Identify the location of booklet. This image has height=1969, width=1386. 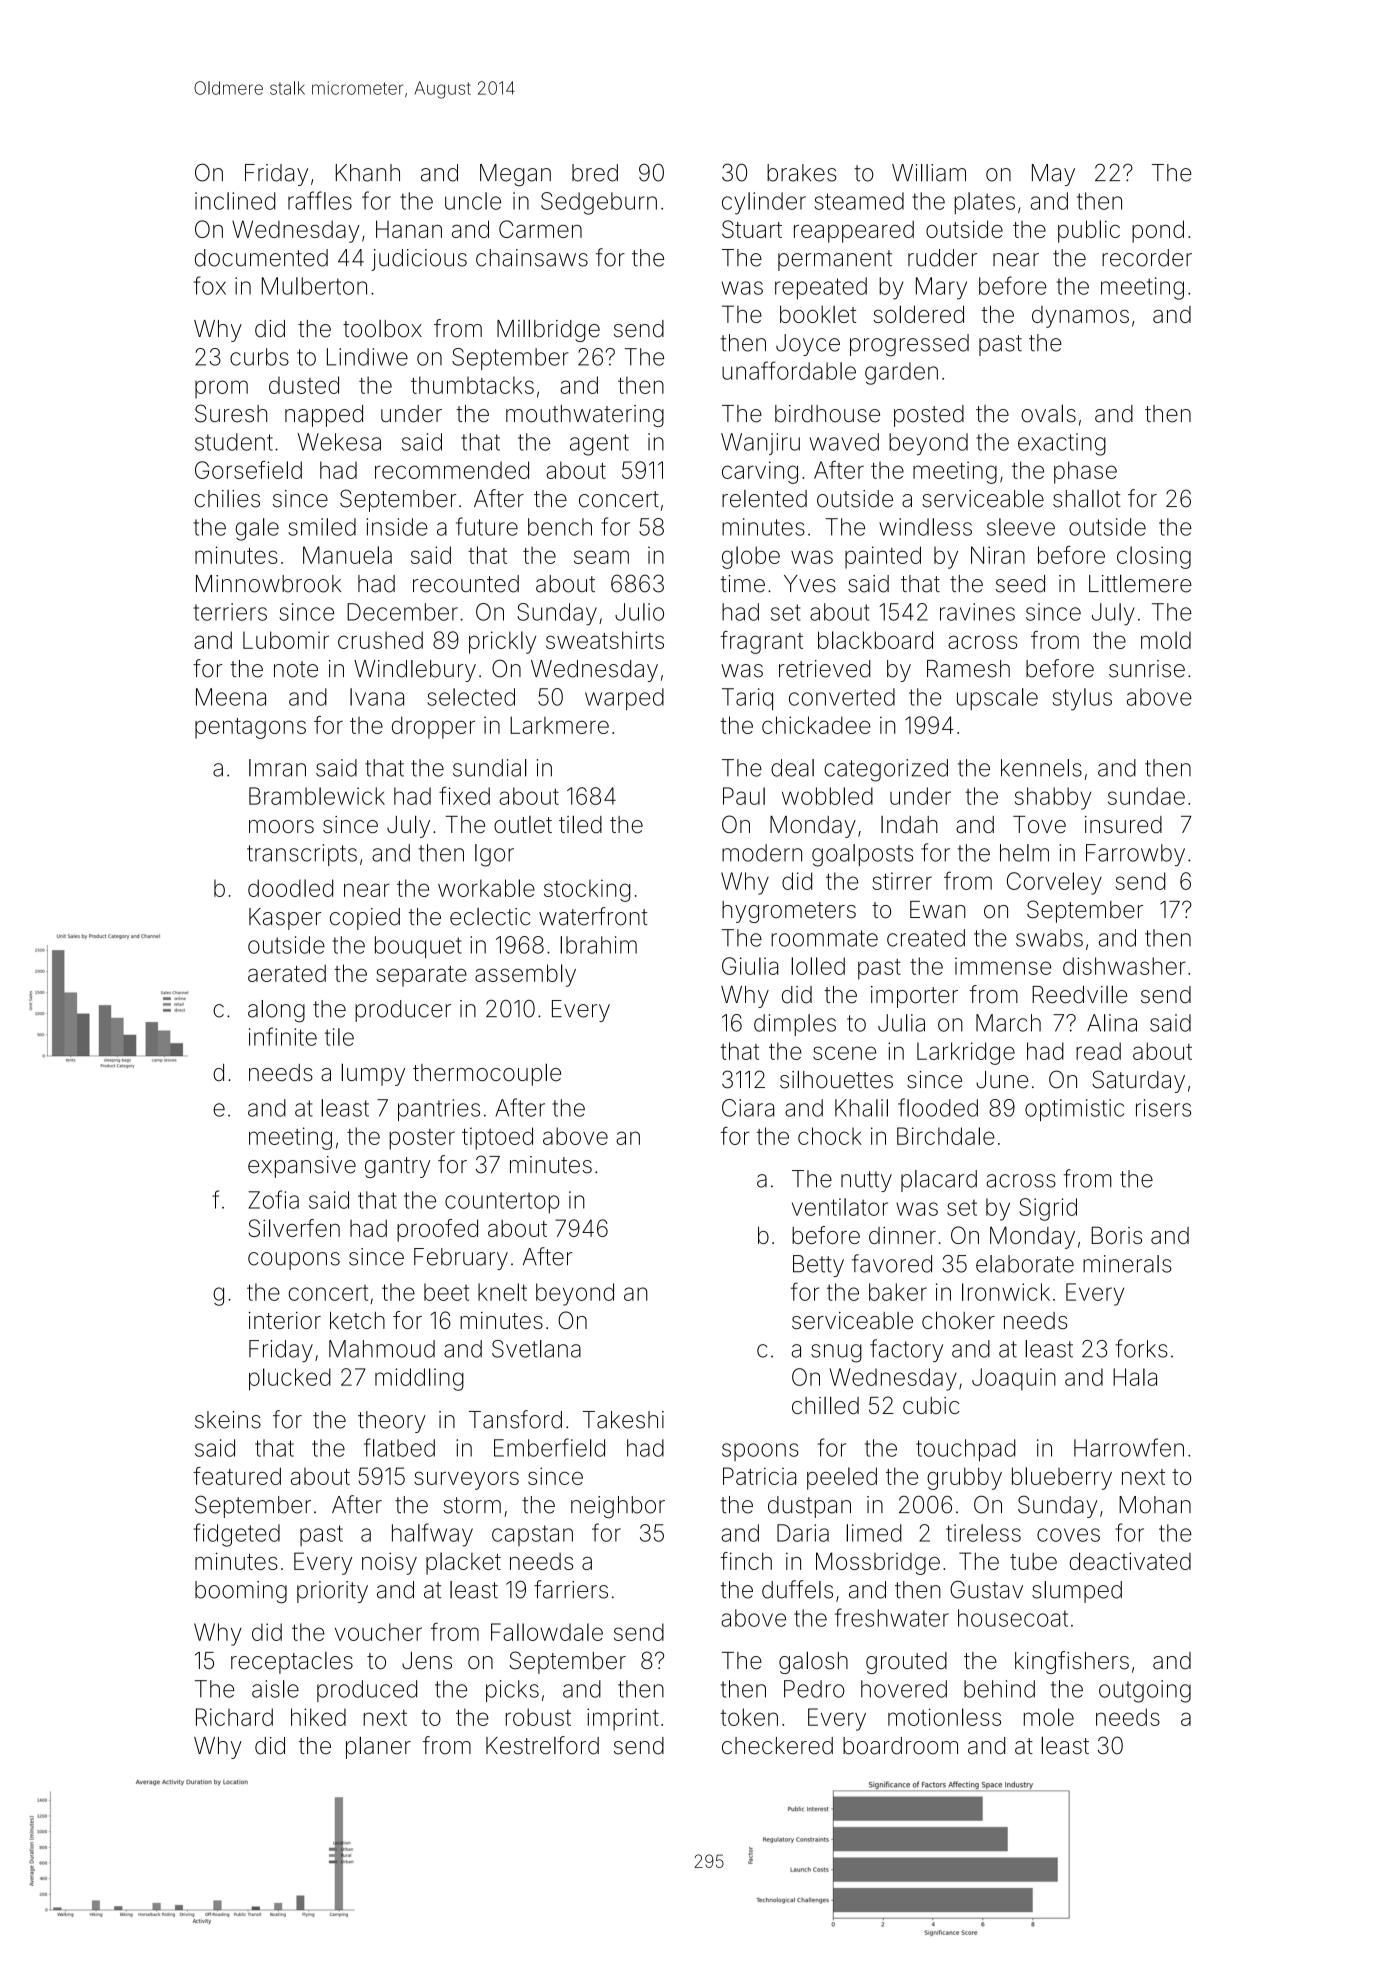
(818, 314).
